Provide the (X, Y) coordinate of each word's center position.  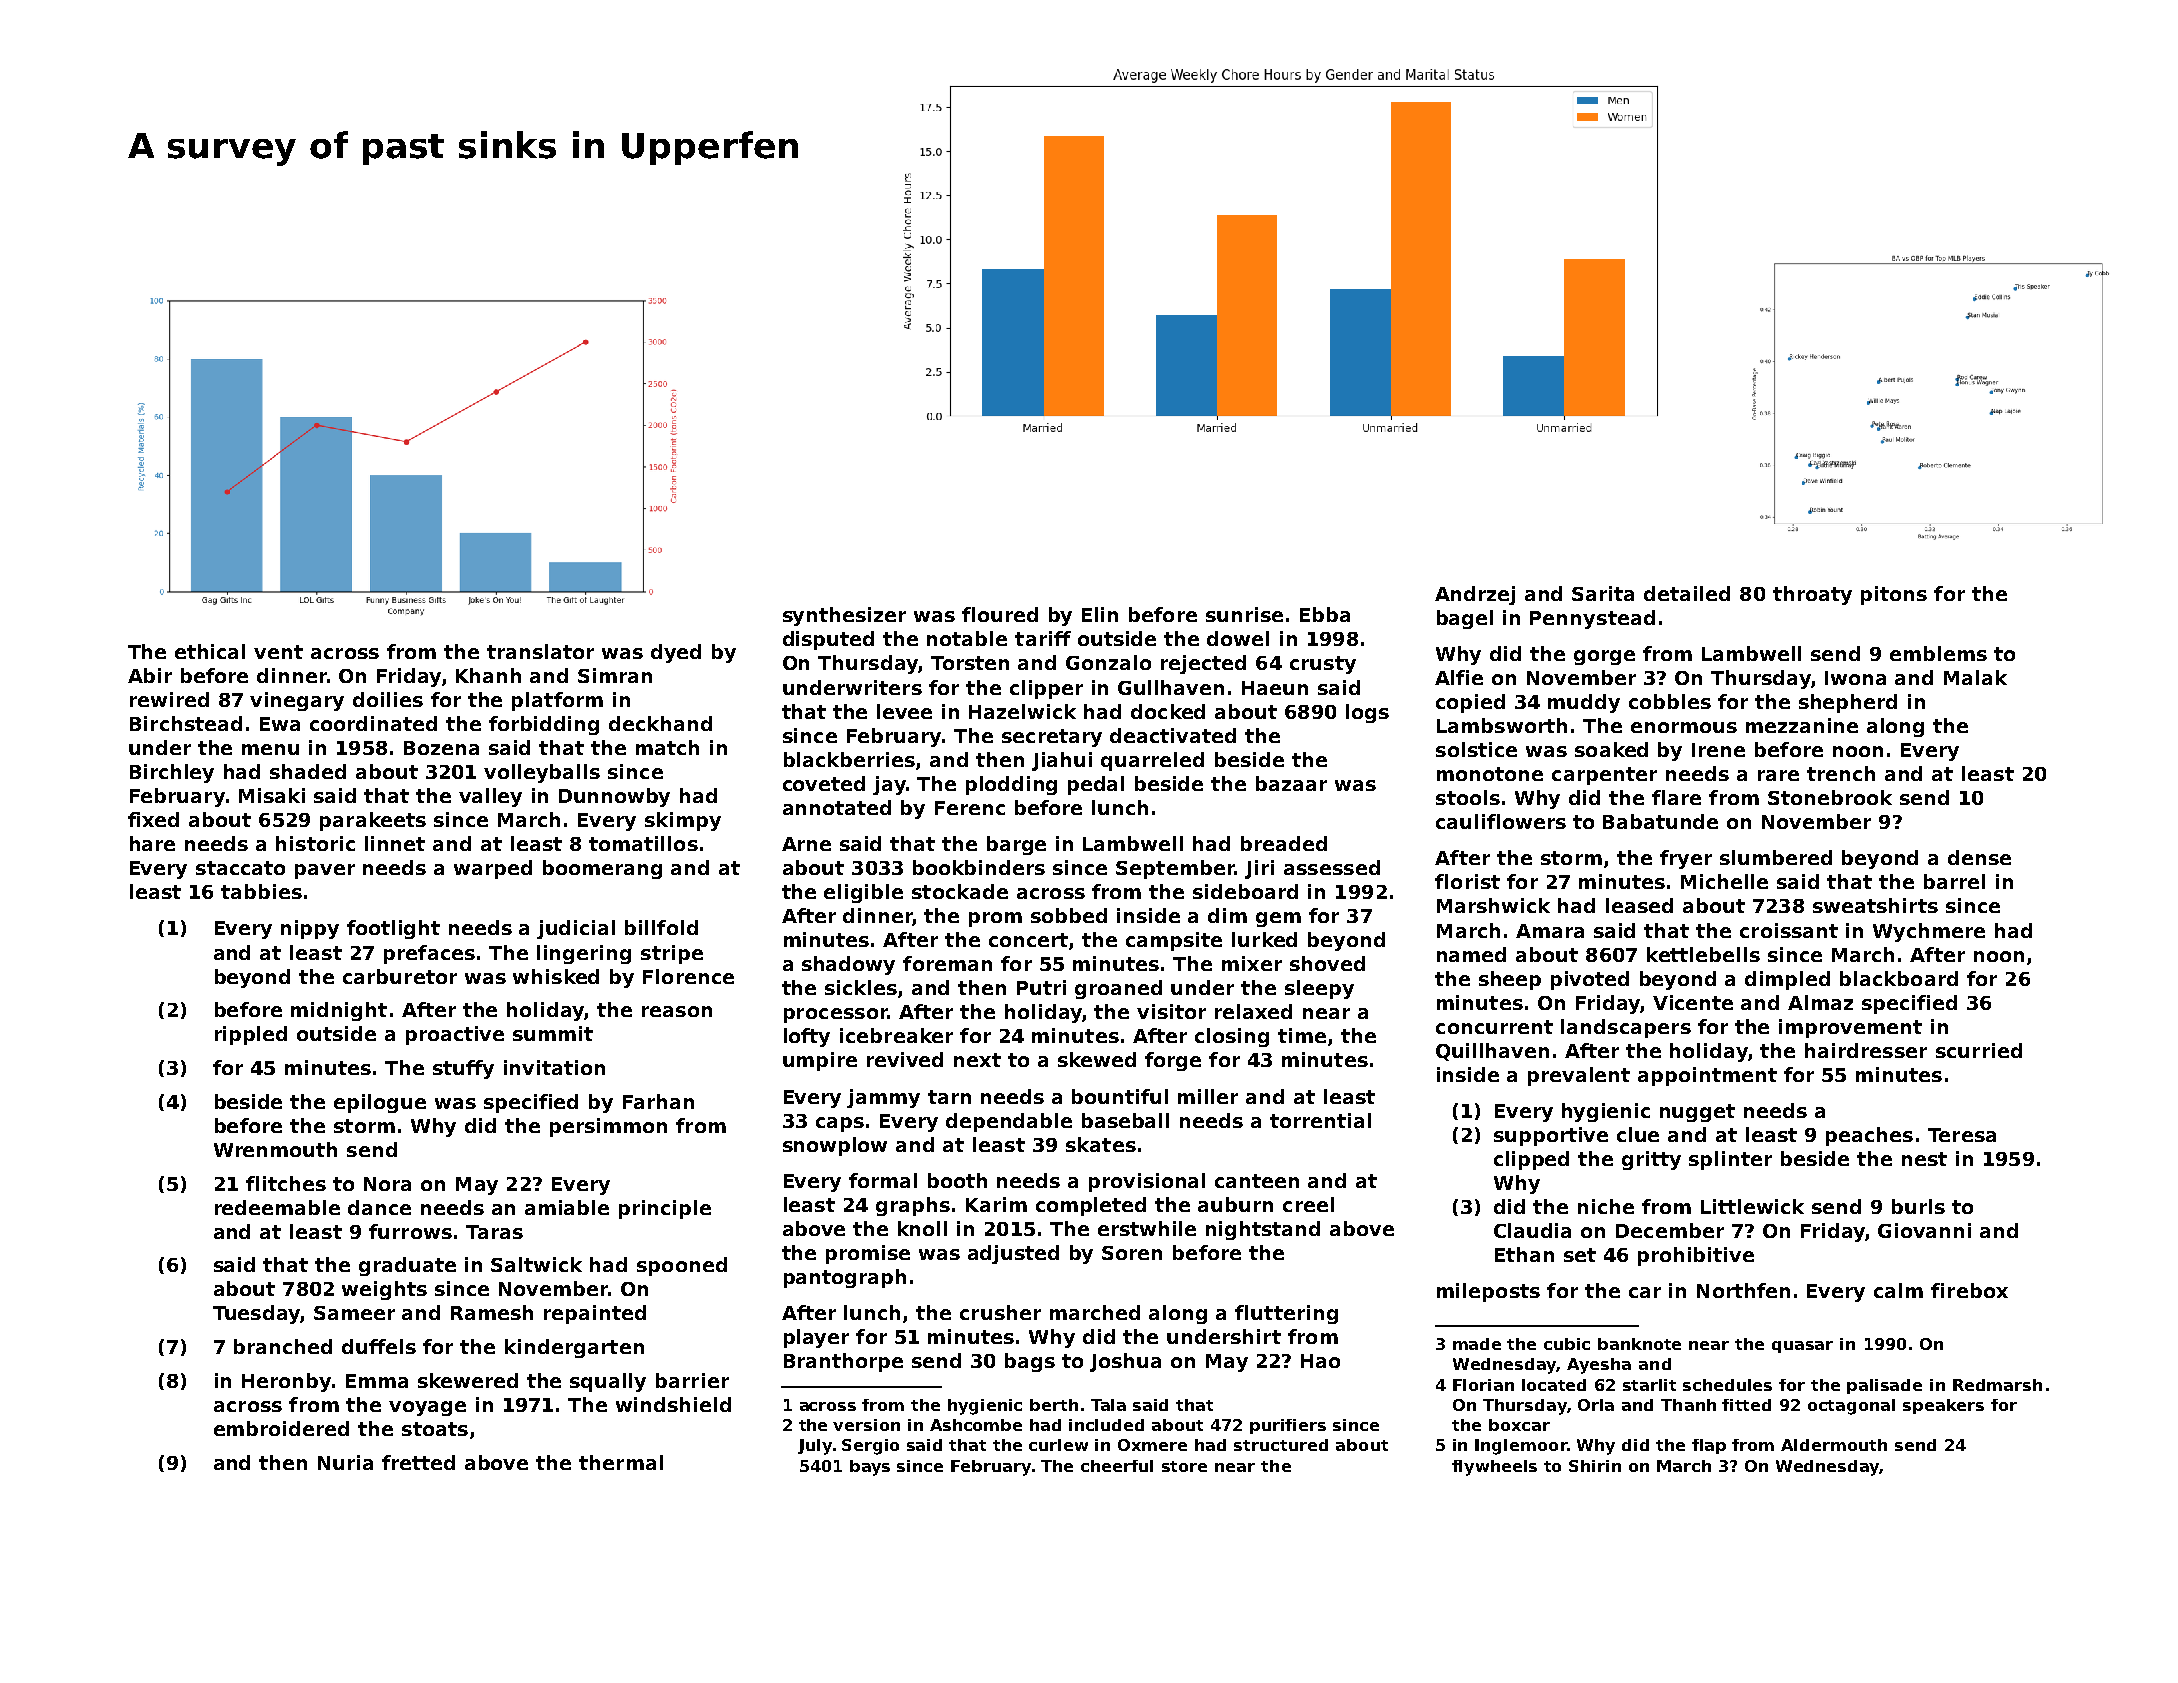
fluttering (1286, 1314)
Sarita (1603, 593)
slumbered (1776, 857)
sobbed (1069, 915)
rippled (251, 1035)
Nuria (345, 1462)
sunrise (1244, 614)
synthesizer (844, 616)
